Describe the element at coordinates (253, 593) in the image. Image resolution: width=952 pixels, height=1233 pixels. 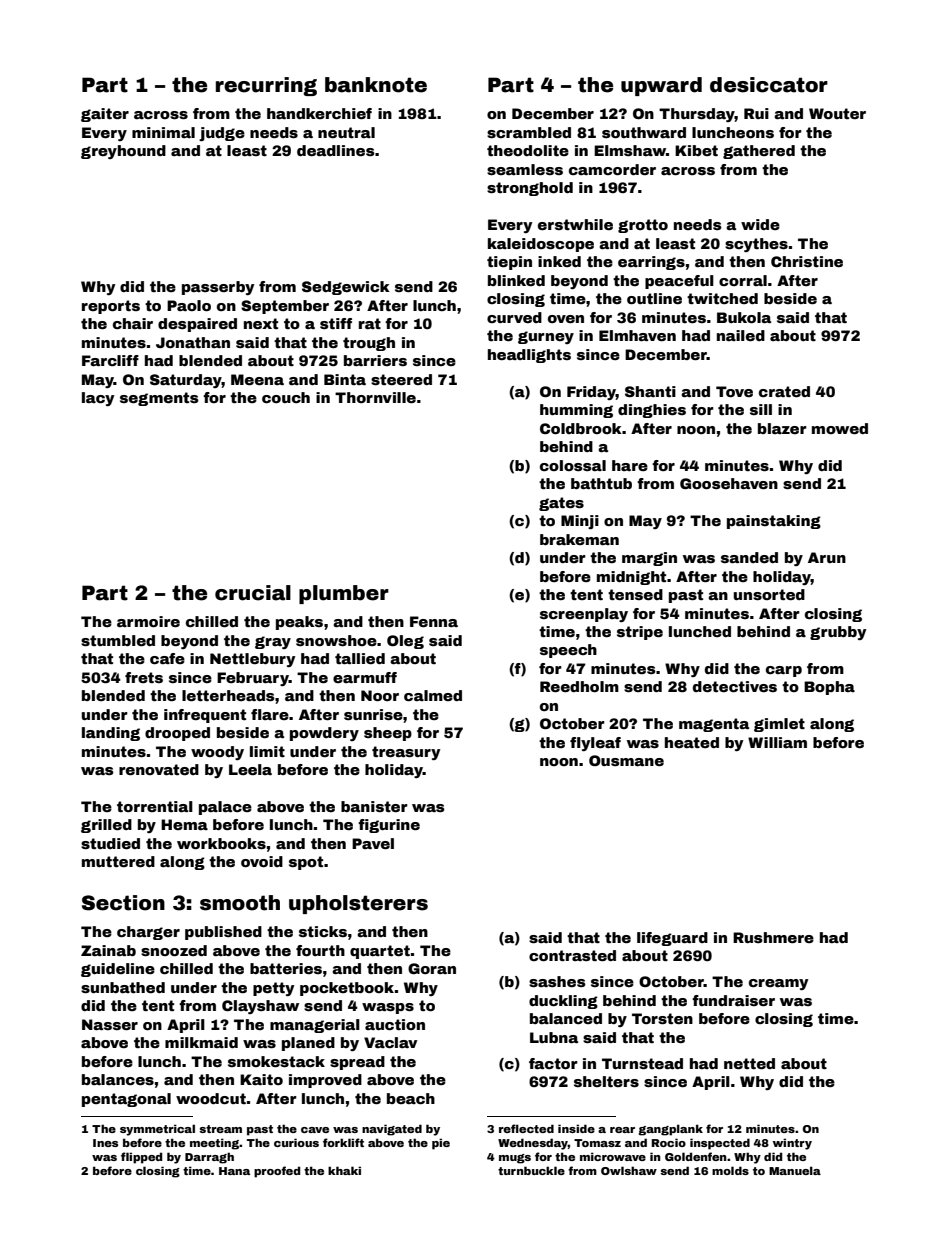
I see `crucial` at that location.
